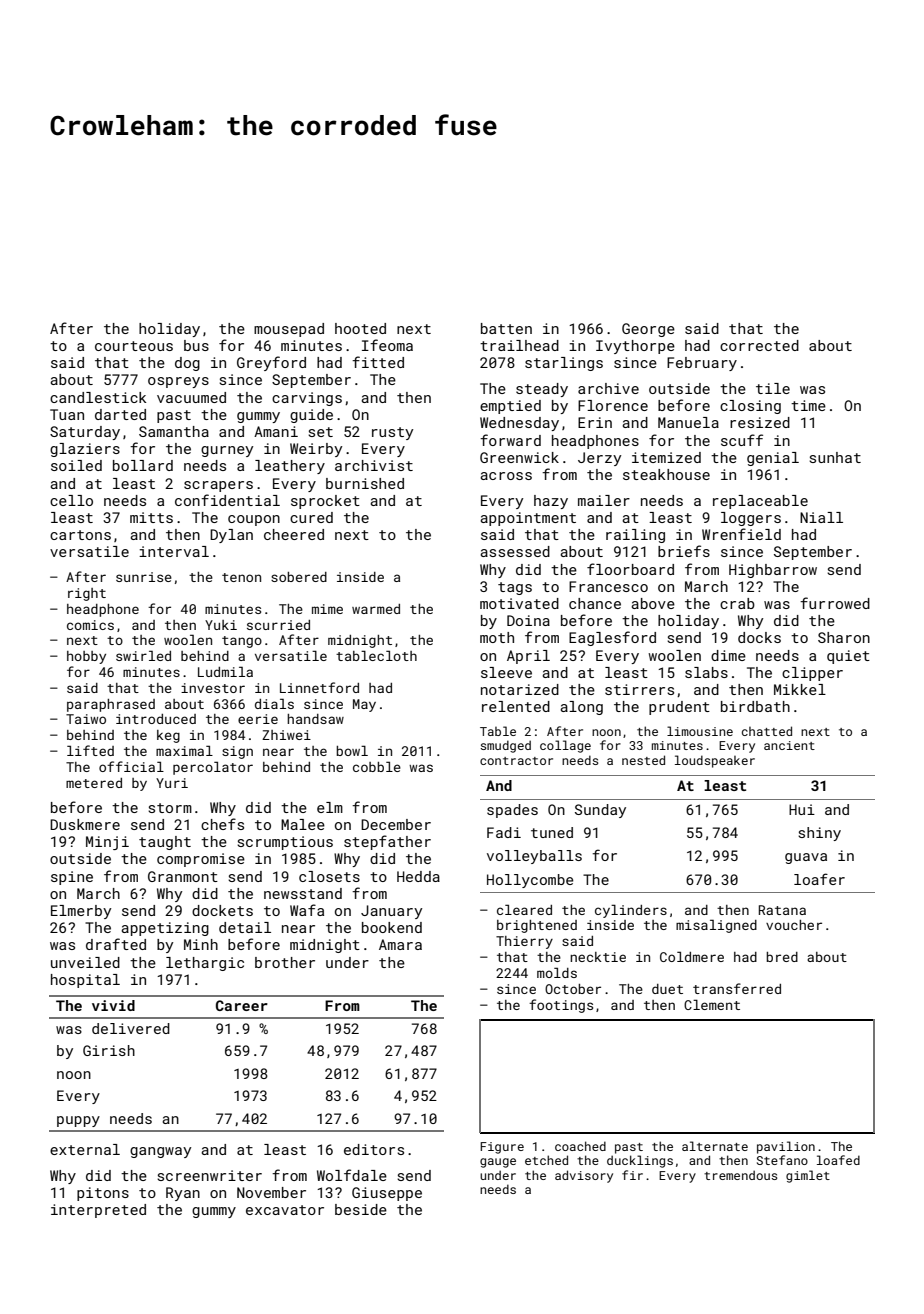 This screenshot has height=1314, width=924. Describe the element at coordinates (134, 346) in the screenshot. I see `courteous` at that location.
